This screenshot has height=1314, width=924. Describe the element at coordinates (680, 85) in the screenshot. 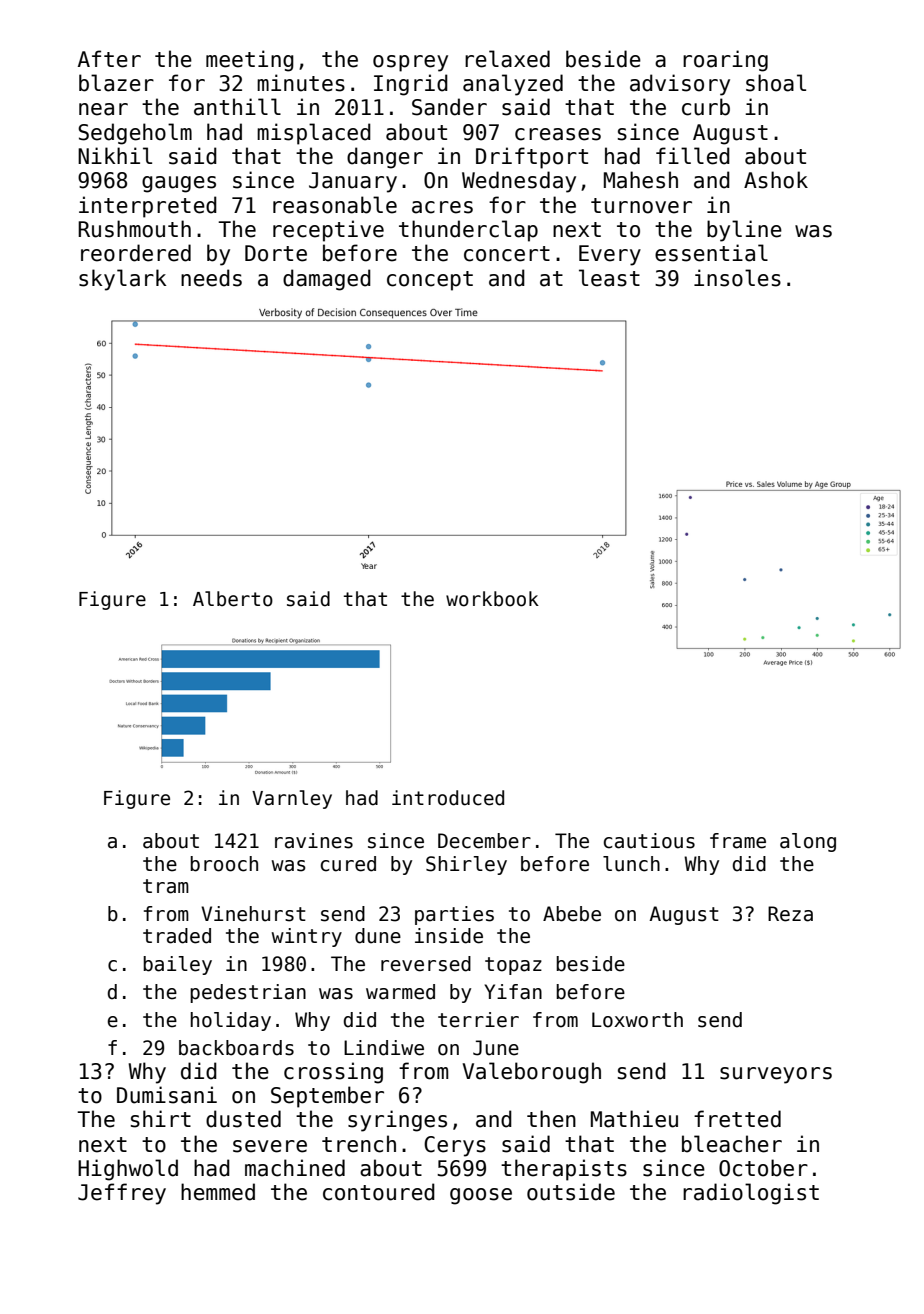

I see `advisory` at that location.
